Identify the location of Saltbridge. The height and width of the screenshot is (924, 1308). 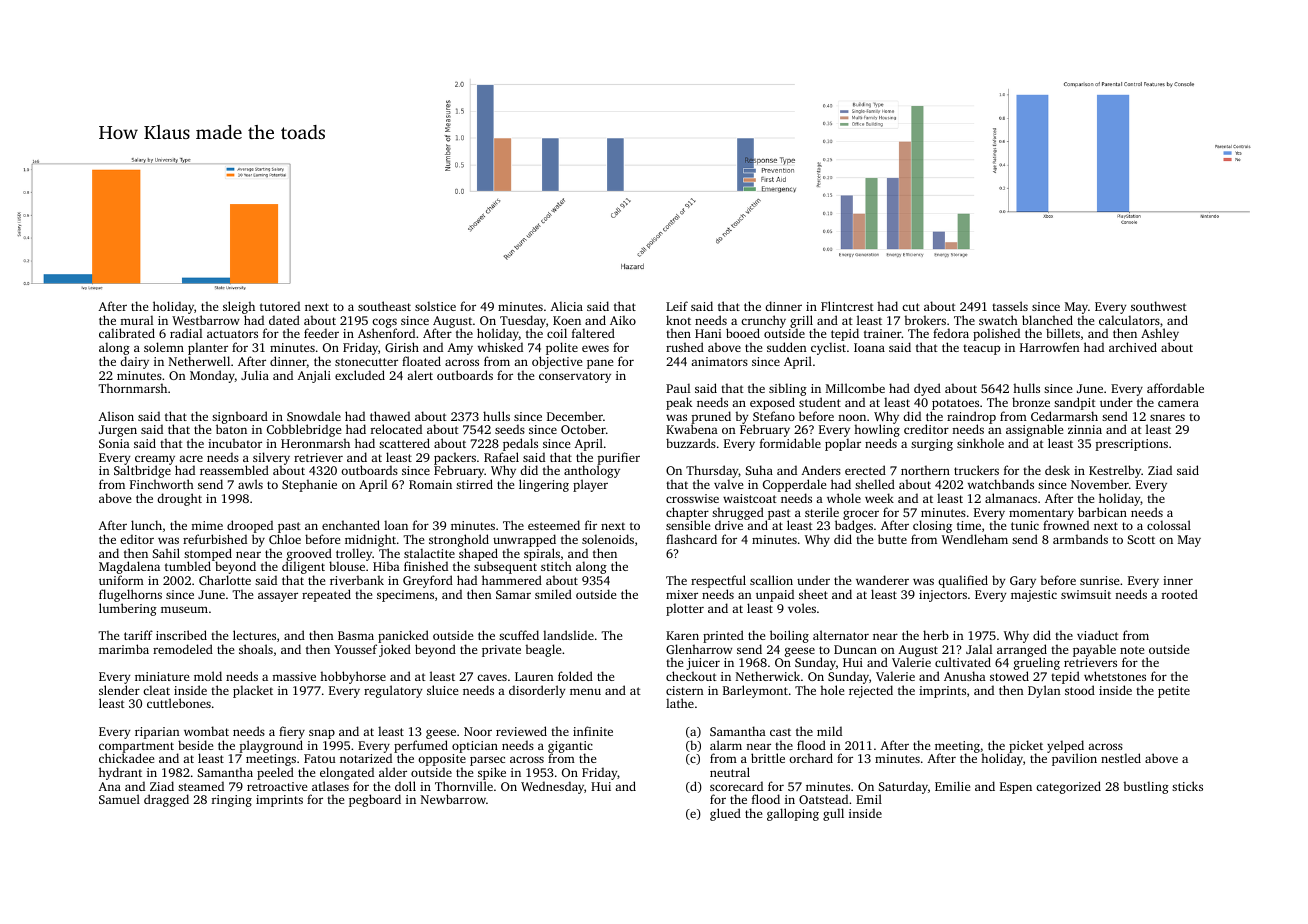
(142, 473).
